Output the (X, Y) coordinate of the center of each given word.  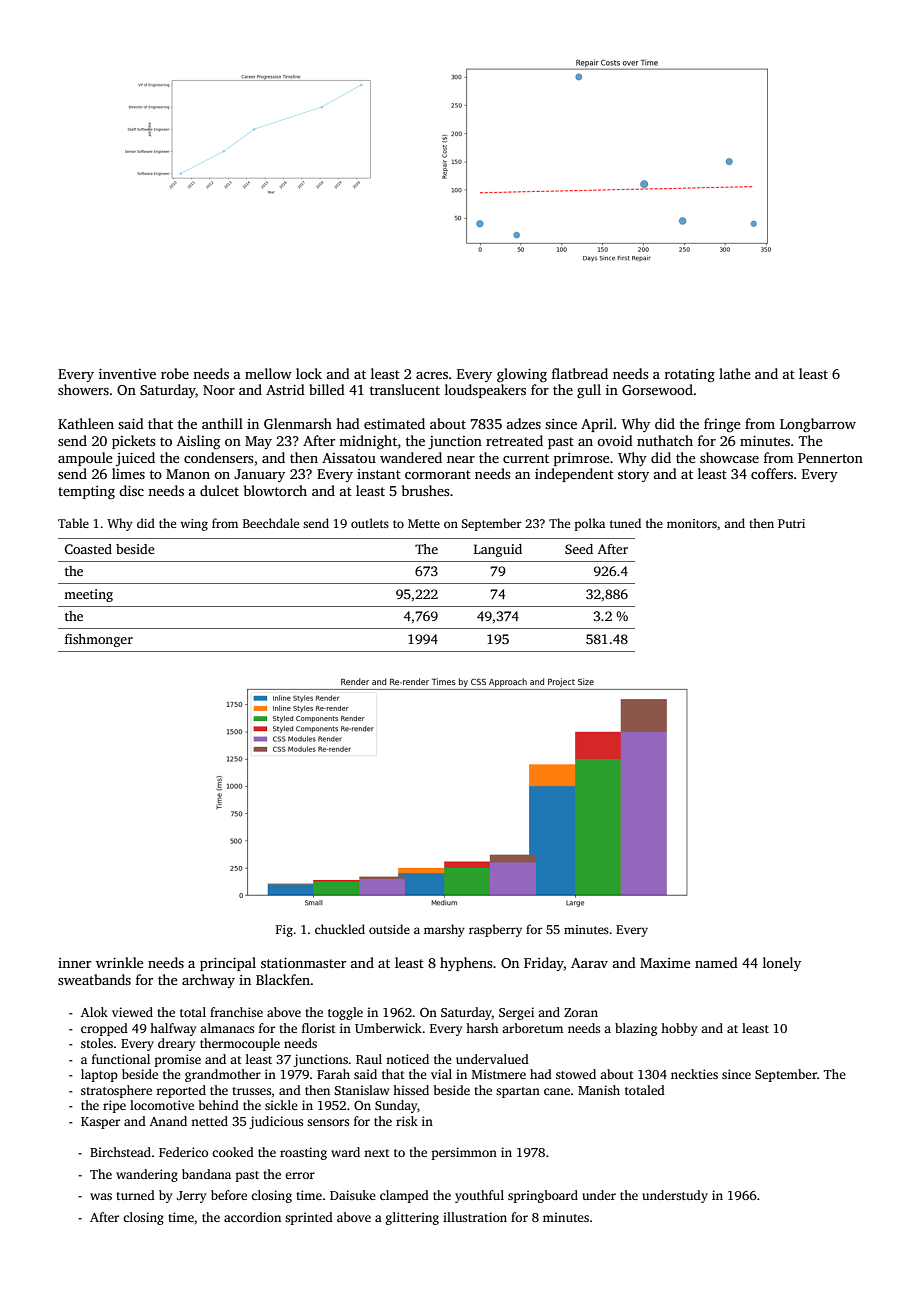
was (101, 1196)
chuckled (340, 929)
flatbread (580, 373)
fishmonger (99, 640)
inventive (127, 374)
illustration (475, 1217)
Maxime (665, 963)
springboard (543, 1196)
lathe (735, 373)
